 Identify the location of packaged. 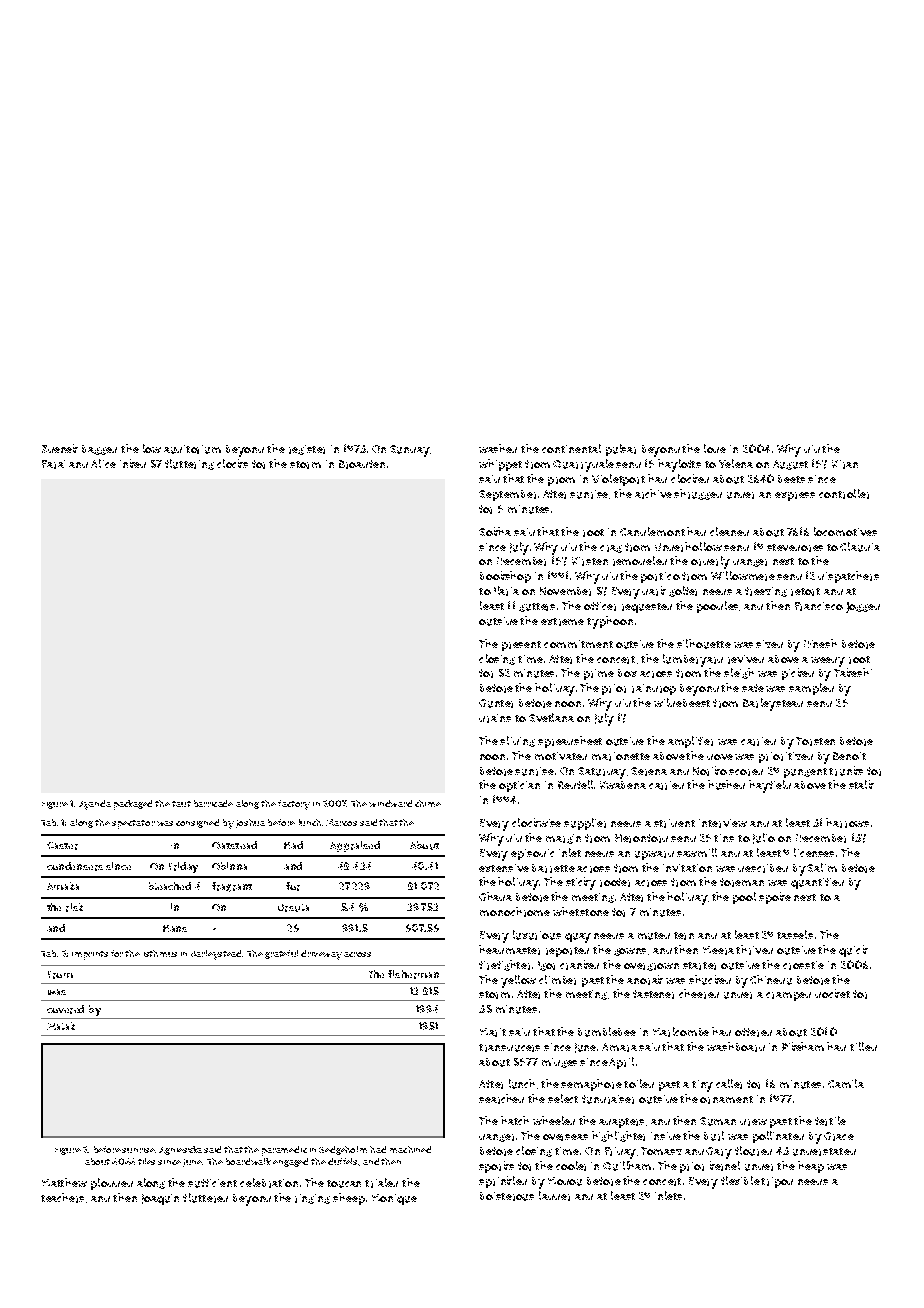
(133, 805).
